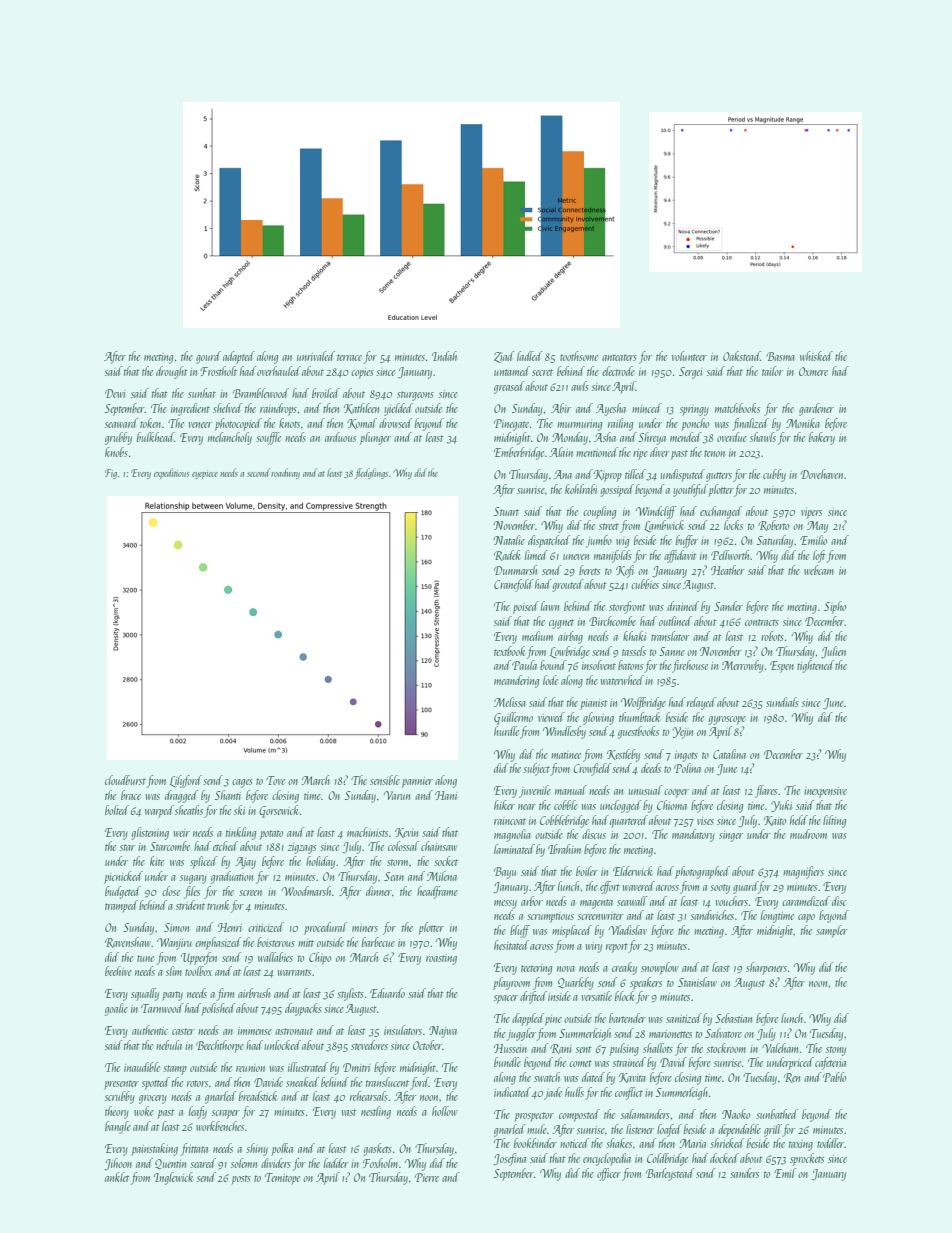 The height and width of the screenshot is (1233, 952). I want to click on mudroom, so click(808, 834).
